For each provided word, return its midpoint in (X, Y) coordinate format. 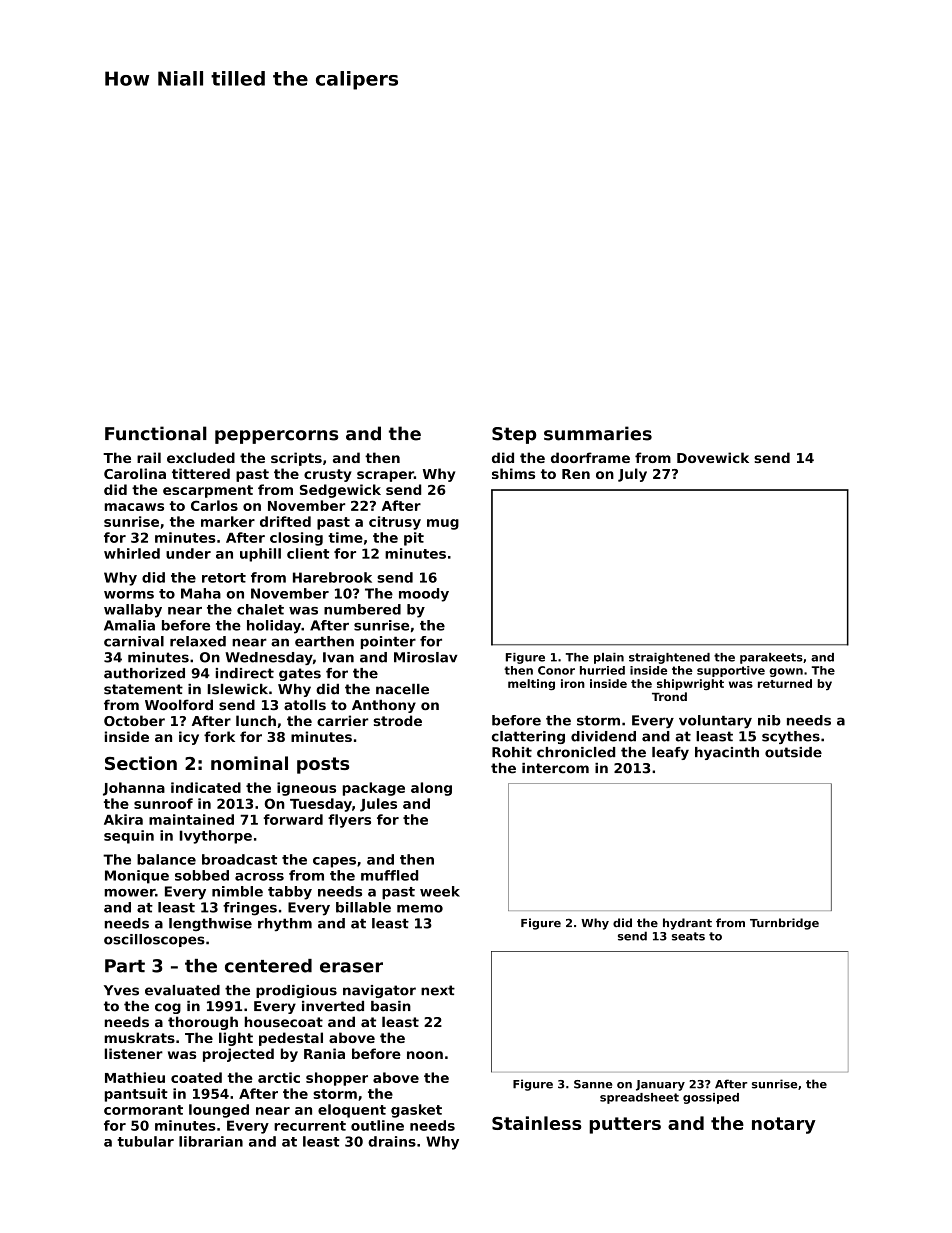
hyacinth (727, 753)
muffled (389, 875)
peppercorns (276, 437)
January (660, 1085)
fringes (250, 909)
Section (141, 763)
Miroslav (426, 657)
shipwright (690, 684)
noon (425, 1055)
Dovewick (713, 457)
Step (514, 435)
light (236, 1039)
